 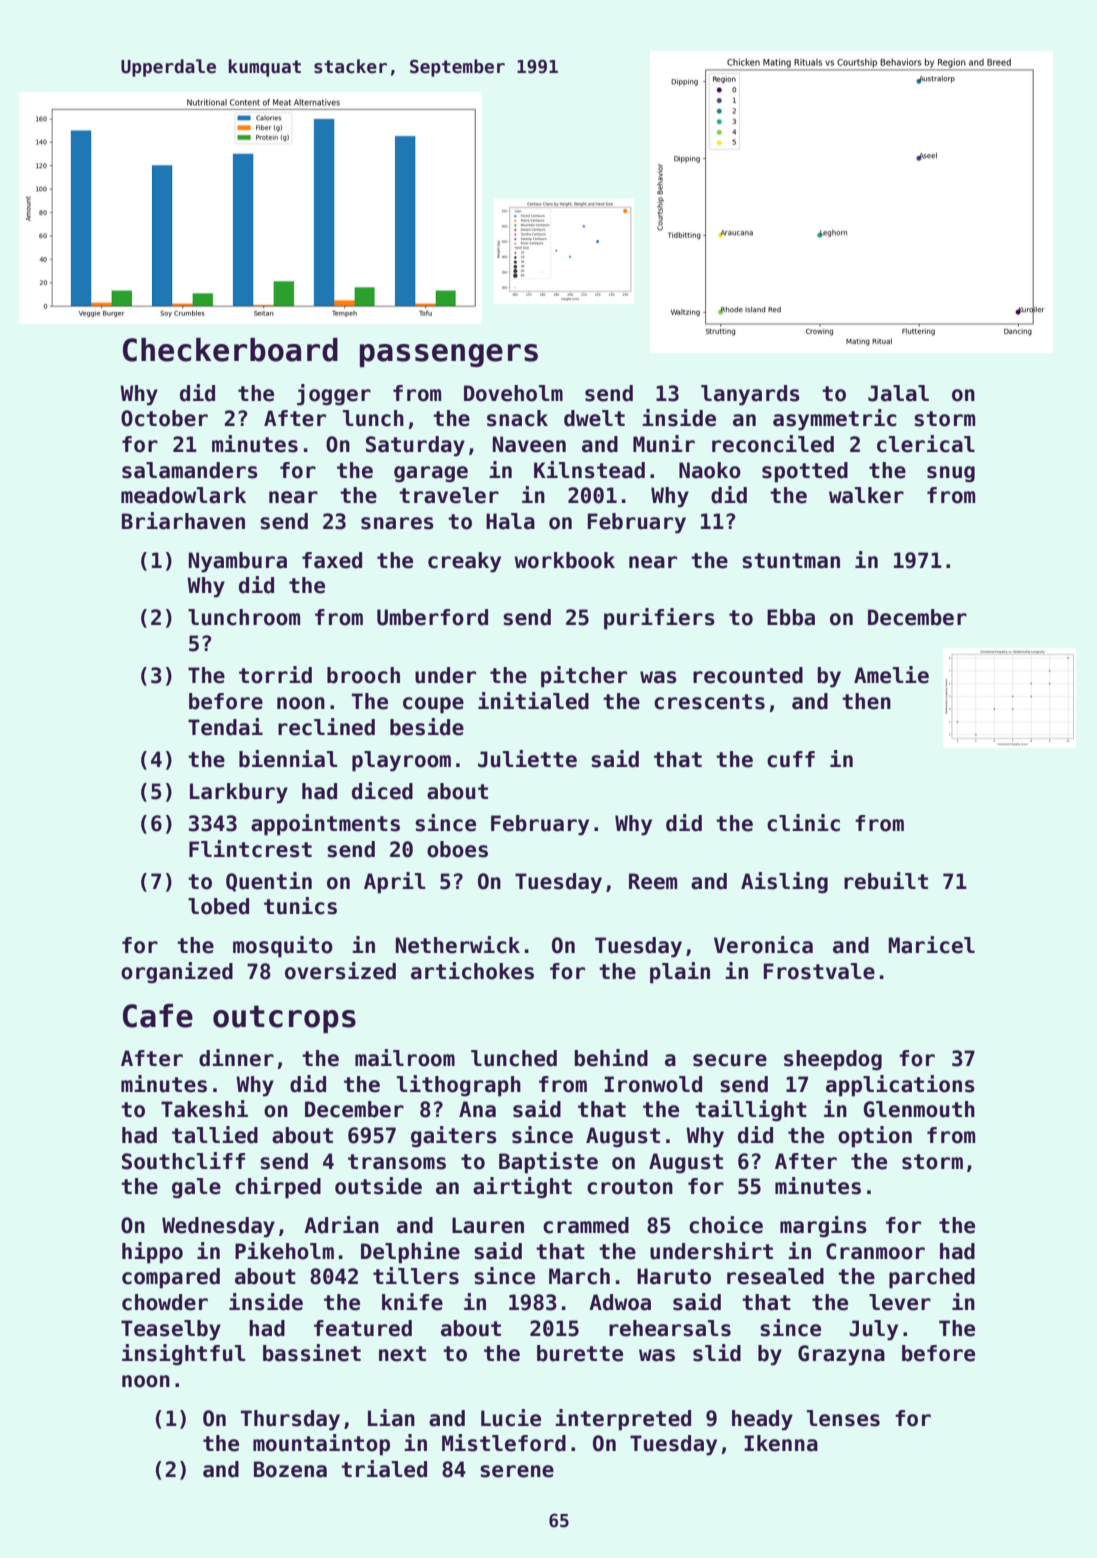 What do you see at coordinates (230, 350) in the screenshot?
I see `Checkerboard` at bounding box center [230, 350].
